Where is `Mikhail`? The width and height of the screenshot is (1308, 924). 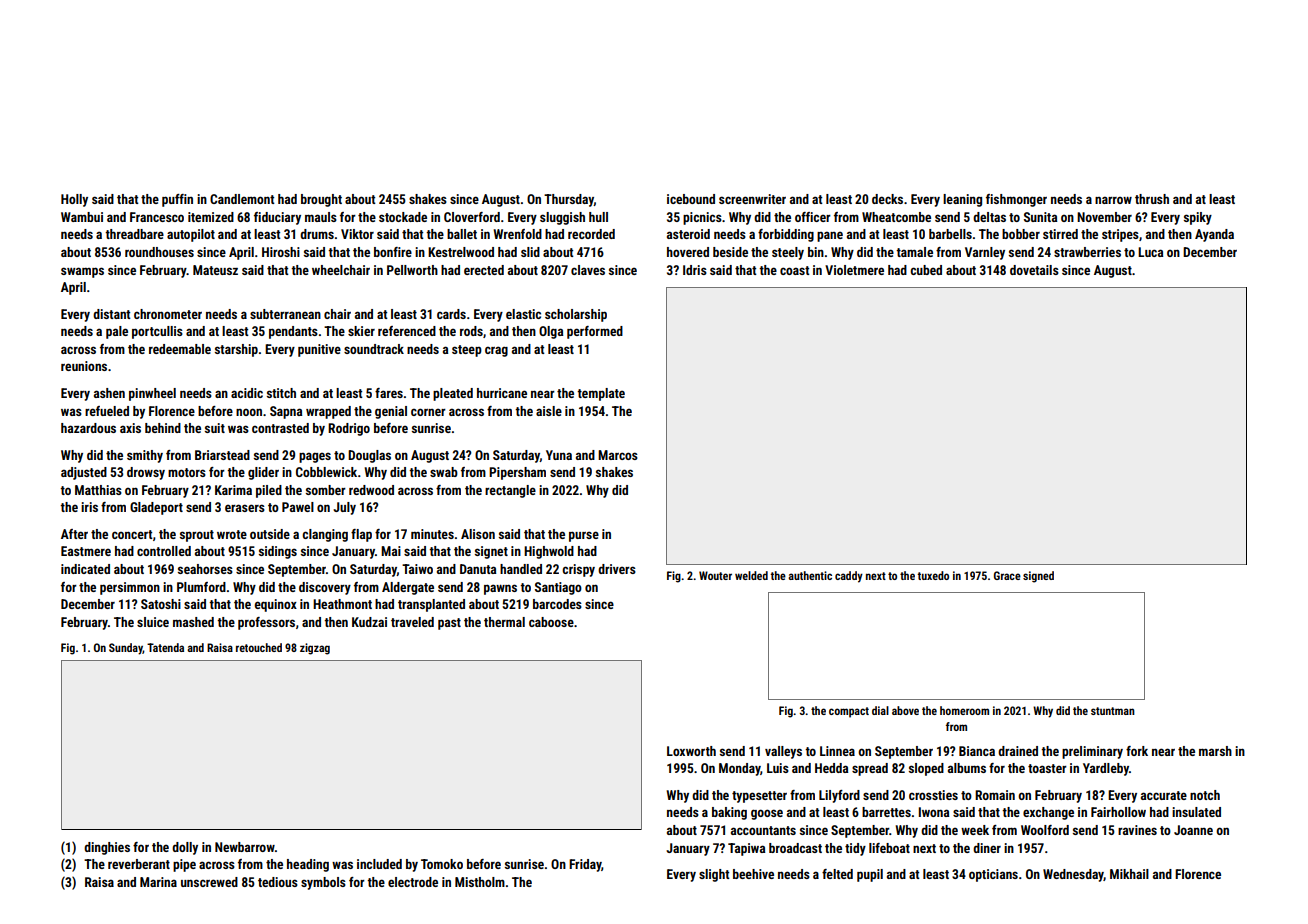 Mikhail is located at coordinates (1129, 874).
